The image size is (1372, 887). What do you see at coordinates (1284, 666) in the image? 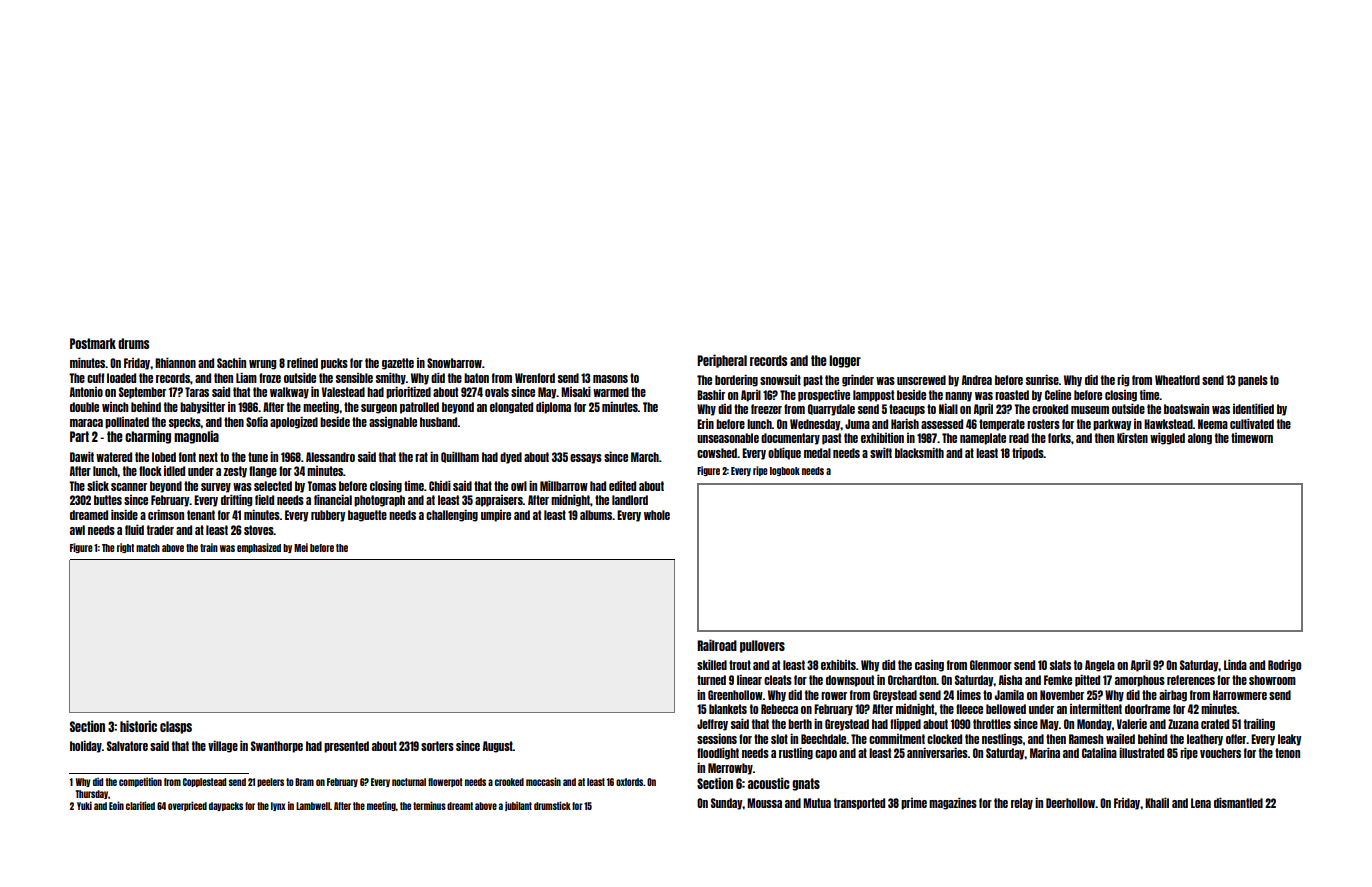
I see `Rodrigo` at bounding box center [1284, 666].
